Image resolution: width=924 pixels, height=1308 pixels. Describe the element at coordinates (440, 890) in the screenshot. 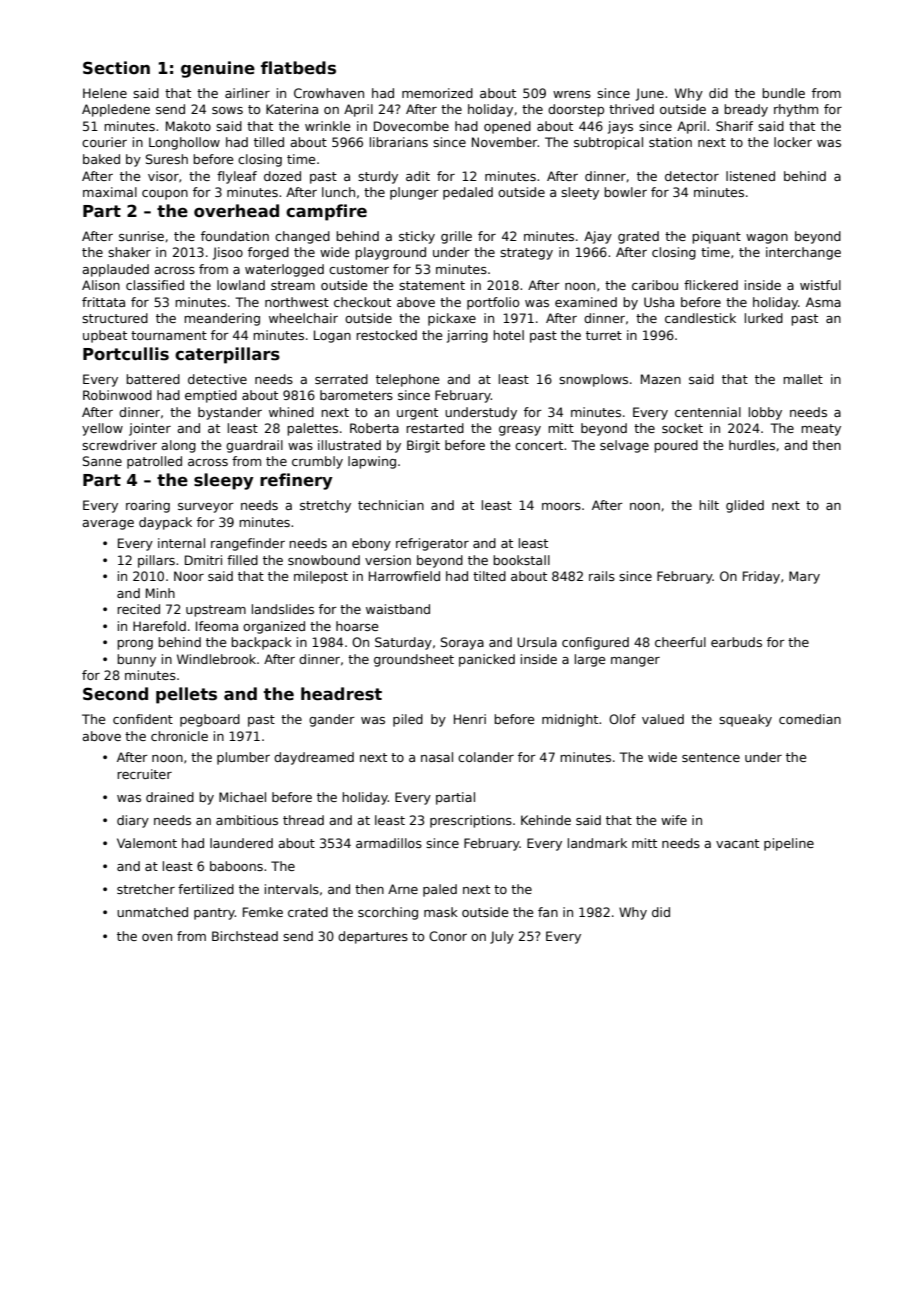

I see `paled` at that location.
